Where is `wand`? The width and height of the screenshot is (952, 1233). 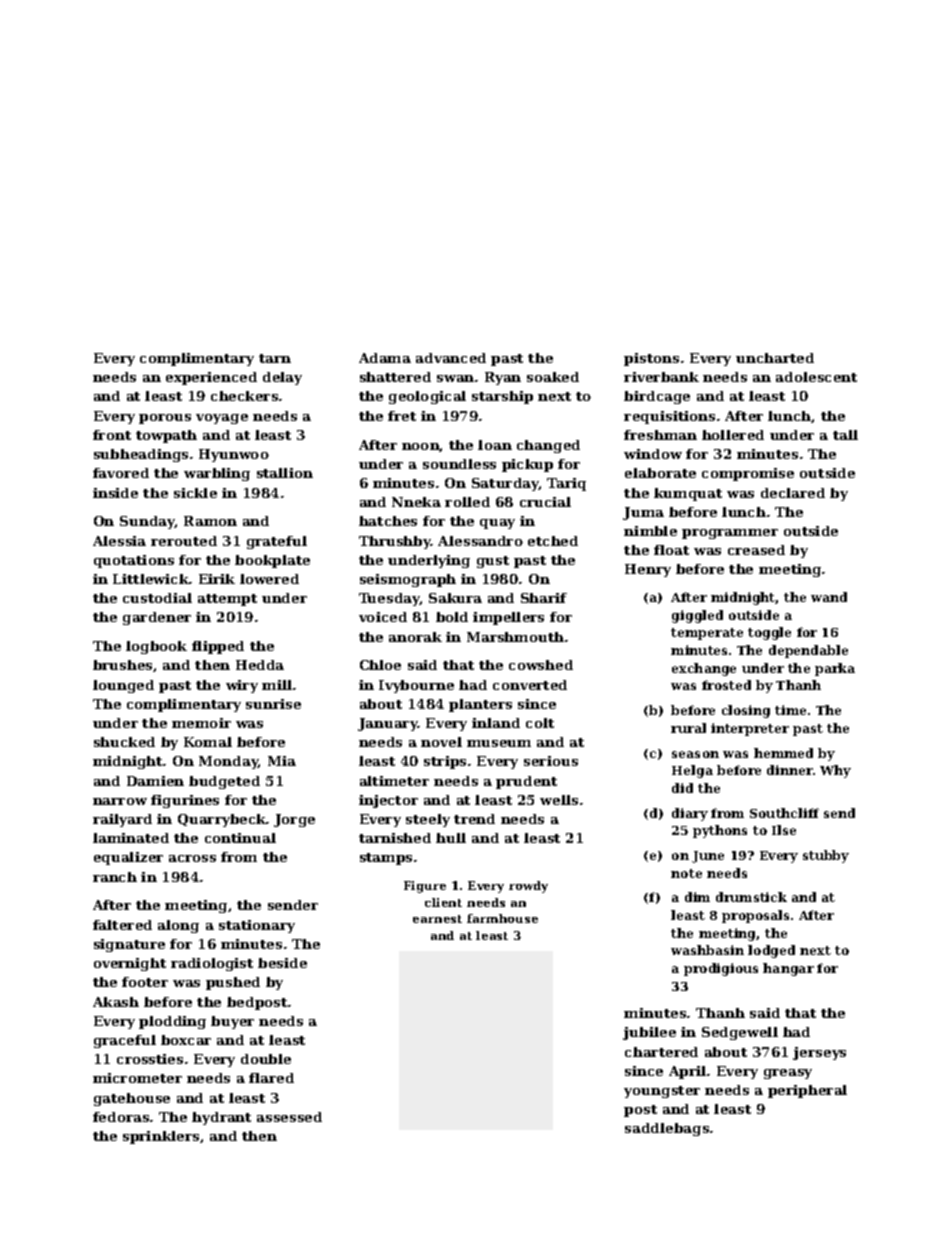
wand is located at coordinates (829, 597).
